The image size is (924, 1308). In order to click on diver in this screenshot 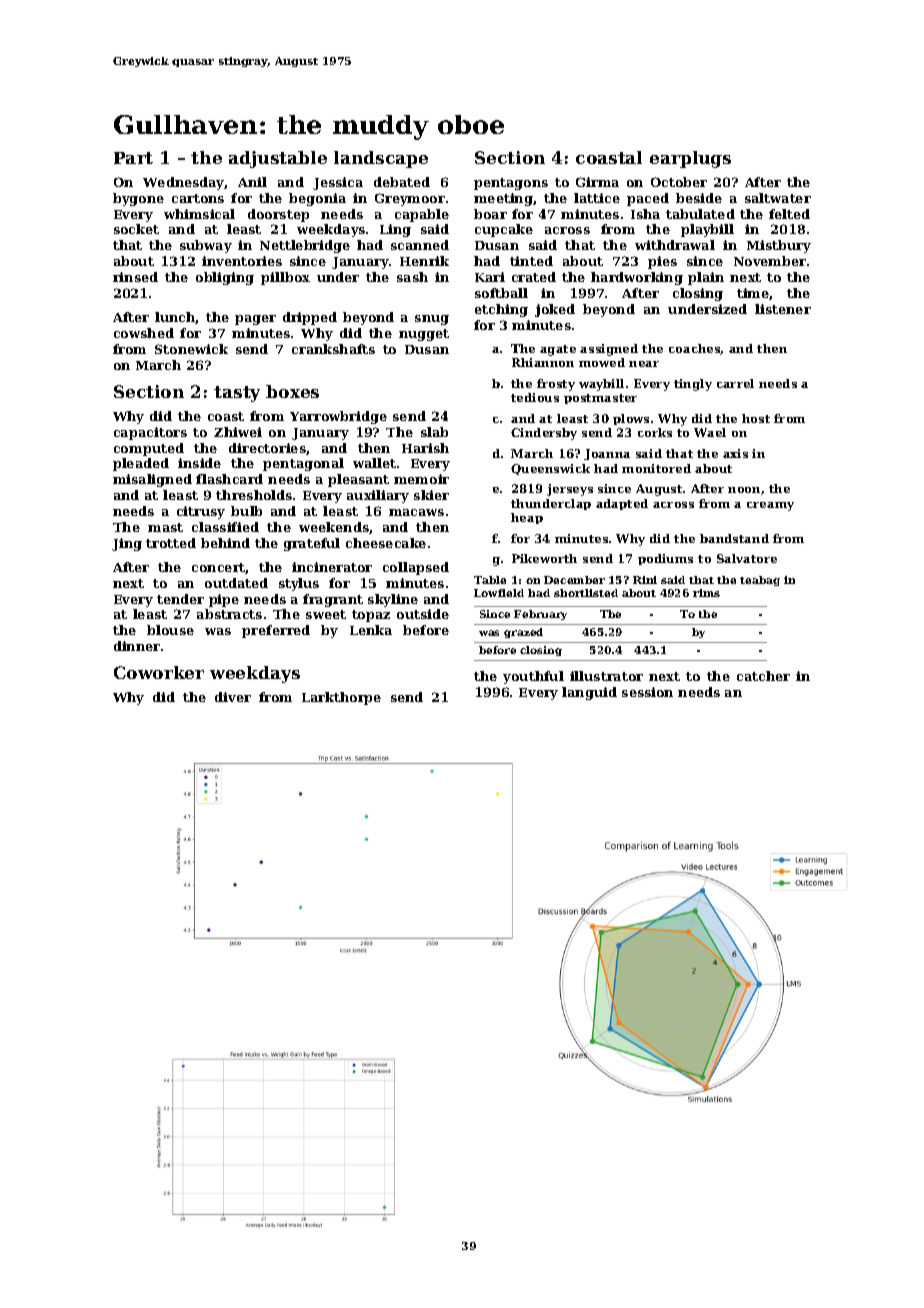, I will do `click(233, 697)`.
